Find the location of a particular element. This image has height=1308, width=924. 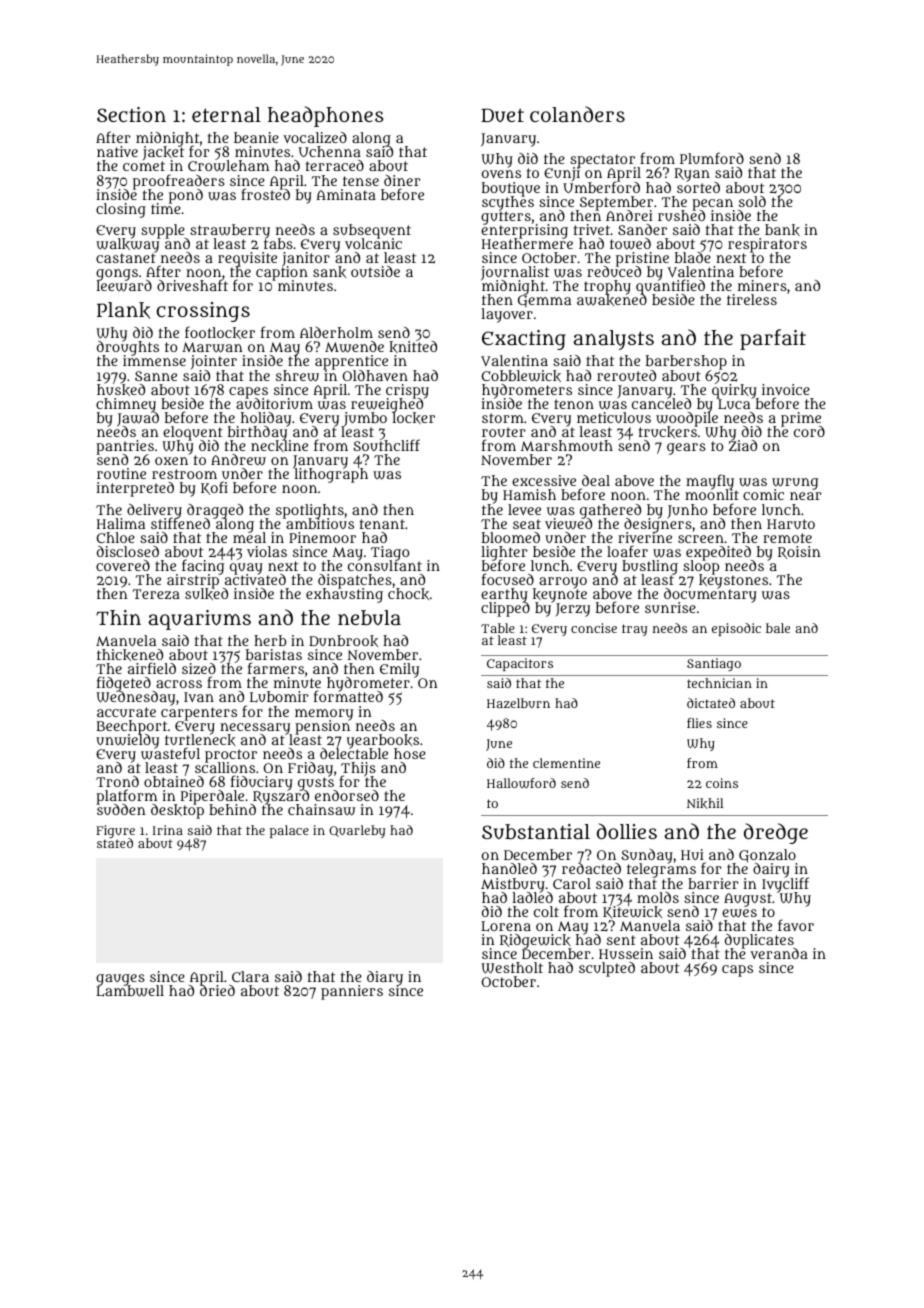

endorsed is located at coordinates (347, 795).
